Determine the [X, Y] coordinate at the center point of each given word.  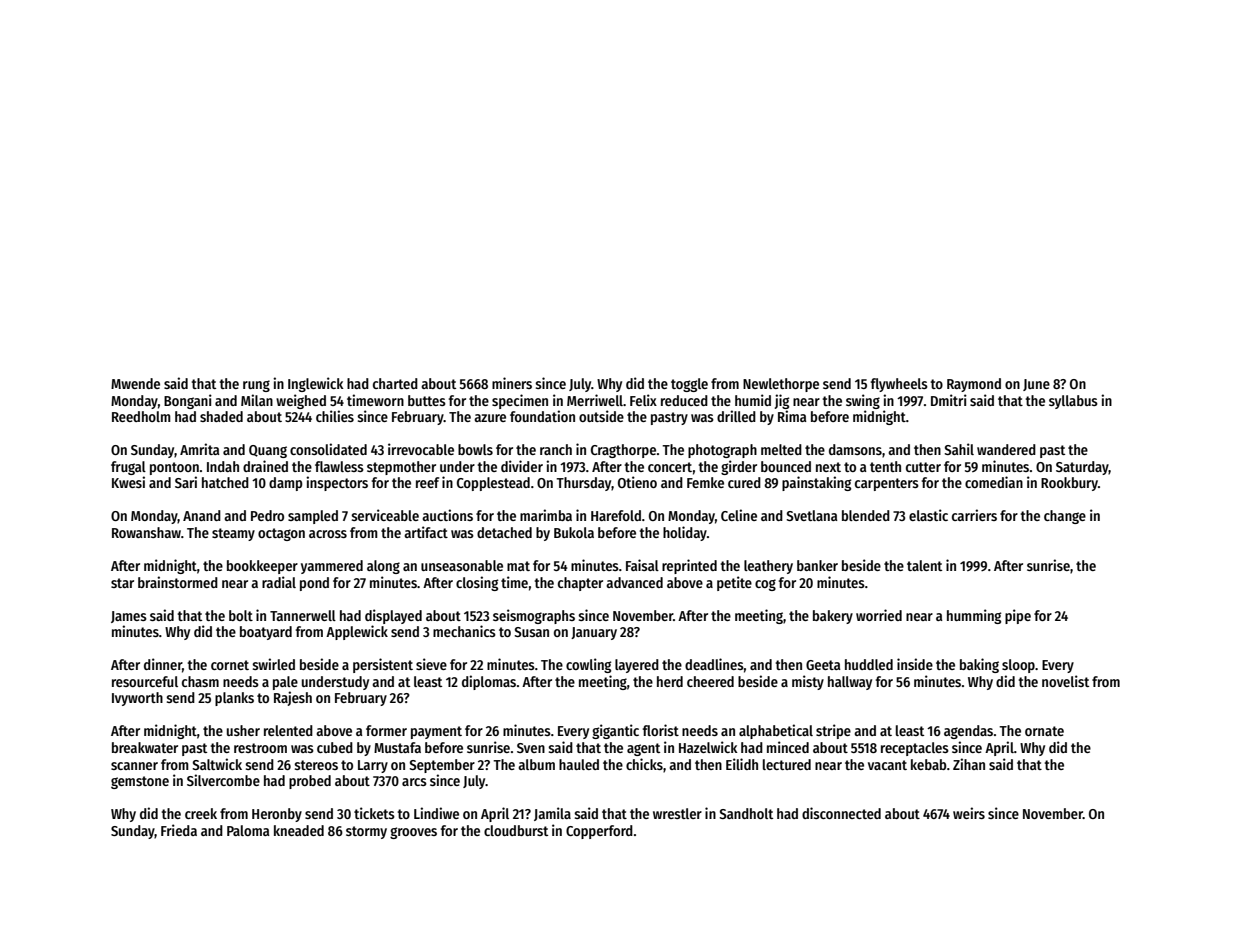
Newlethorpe [781, 385]
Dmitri [949, 400]
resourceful [145, 681]
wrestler [677, 813]
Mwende [135, 383]
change [1065, 517]
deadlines [714, 664]
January [594, 633]
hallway [850, 683]
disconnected [841, 813]
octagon [281, 534]
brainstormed [178, 582]
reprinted [689, 566]
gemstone [140, 782]
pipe [1018, 616]
